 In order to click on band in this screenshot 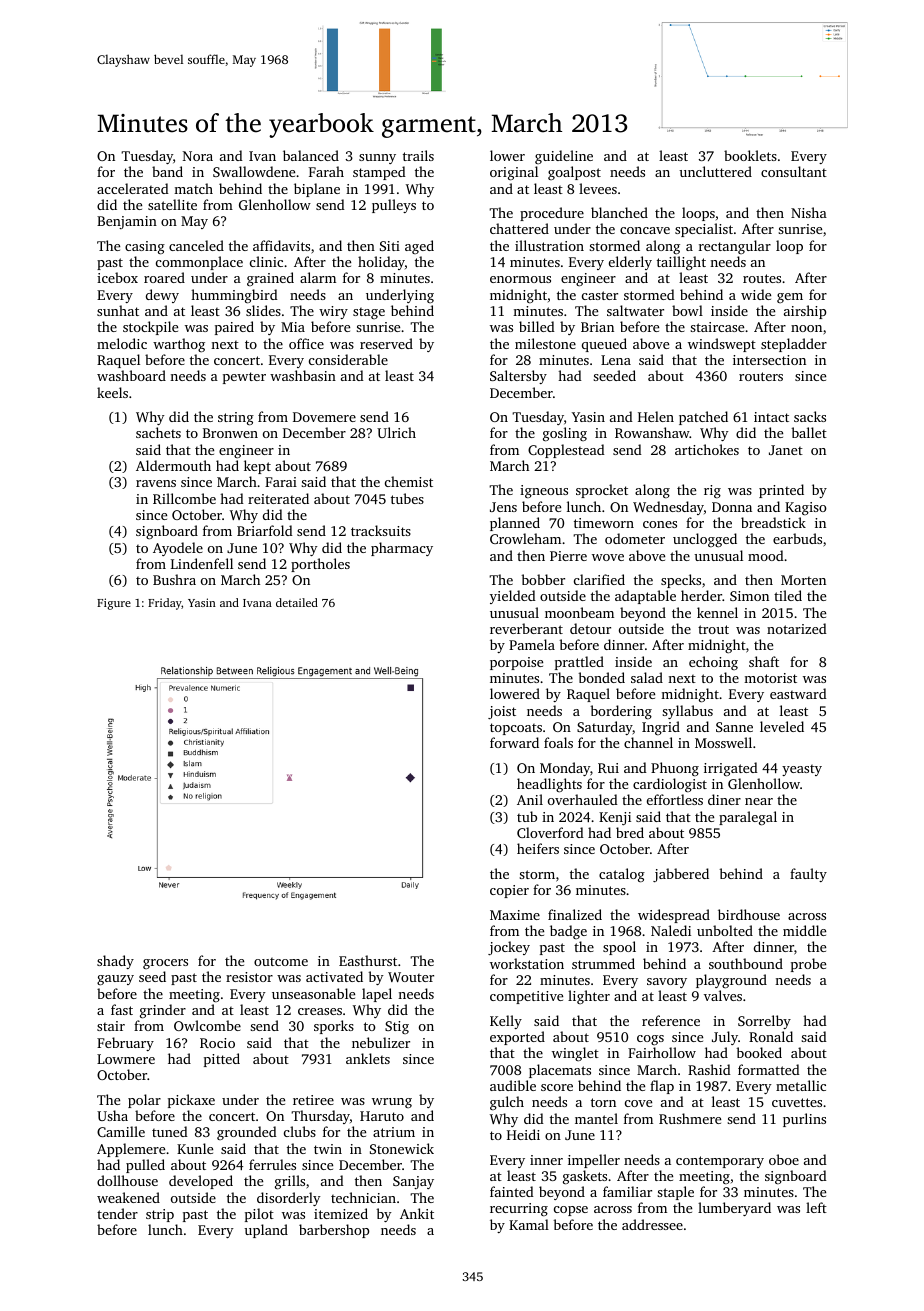, I will do `click(167, 171)`.
